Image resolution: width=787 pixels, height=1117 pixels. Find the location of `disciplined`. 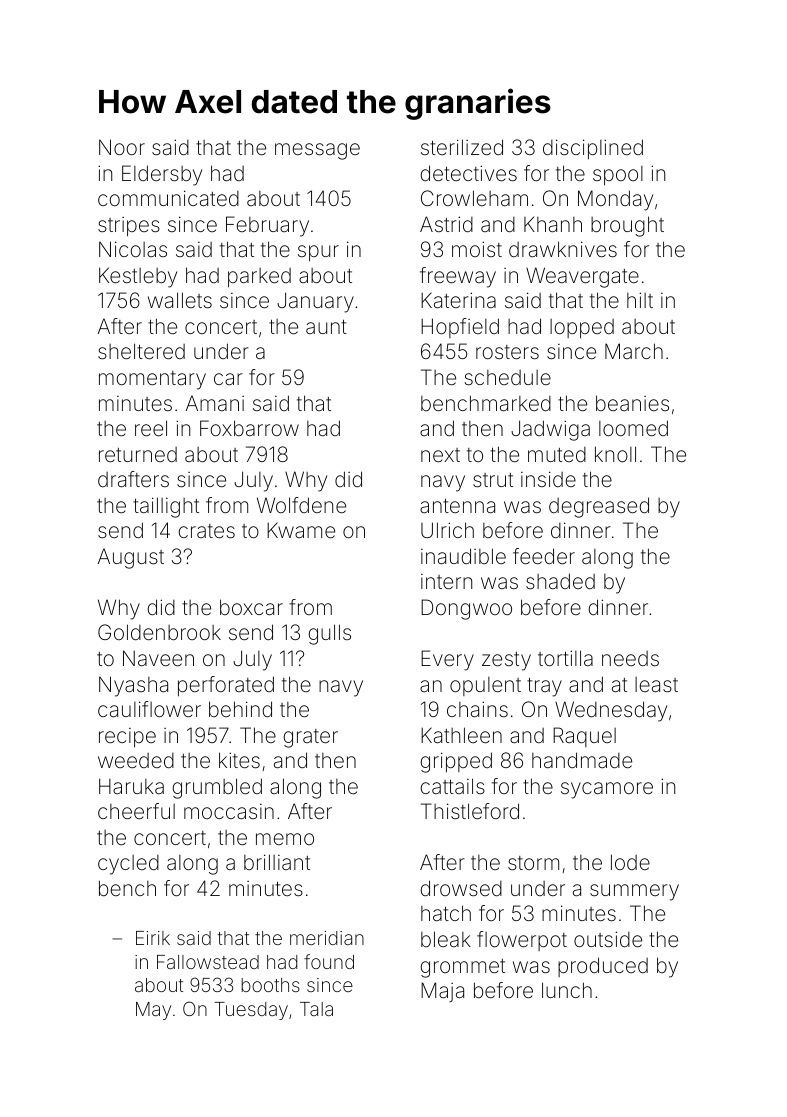

disciplined is located at coordinates (593, 149).
